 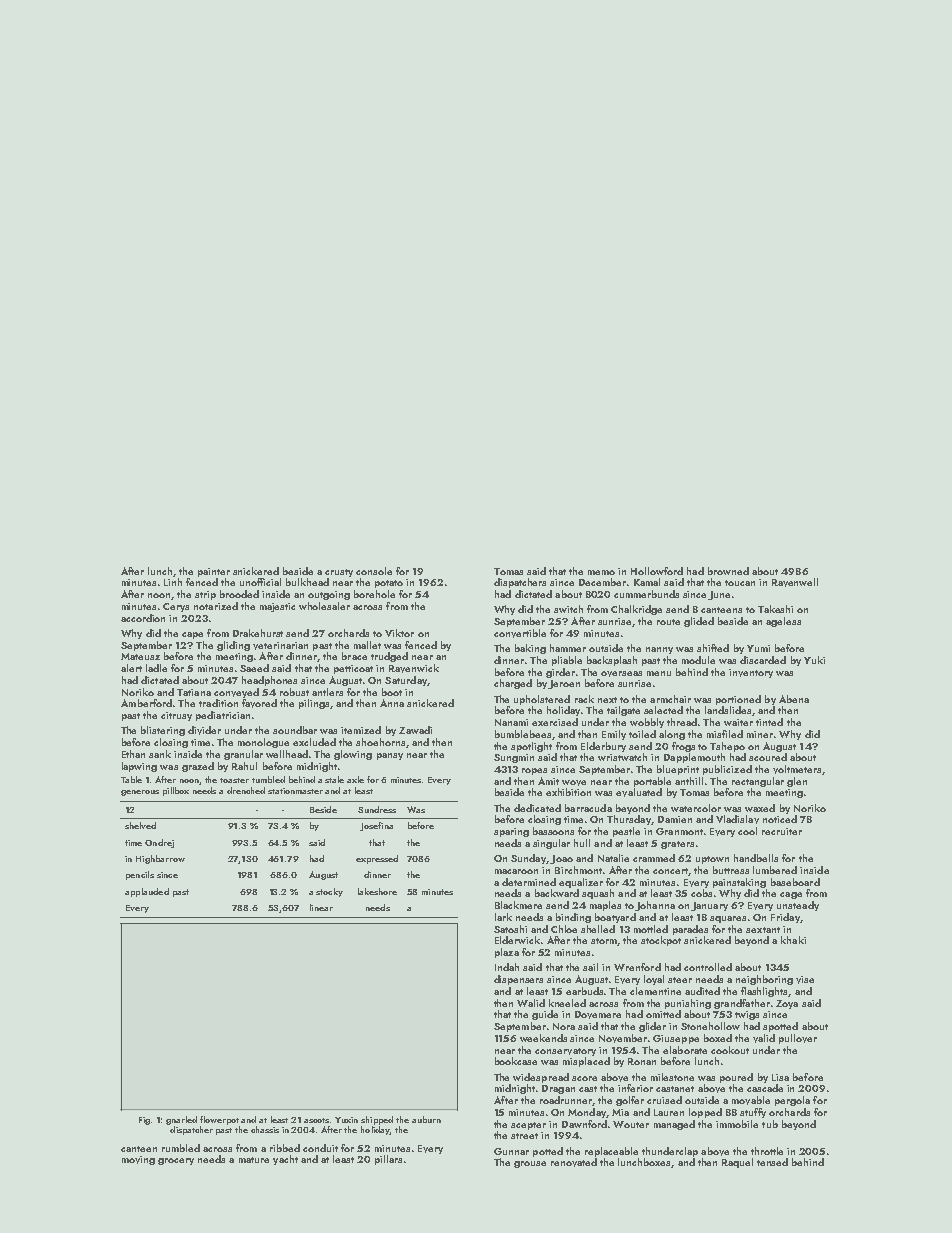 I want to click on Abena, so click(x=794, y=699).
